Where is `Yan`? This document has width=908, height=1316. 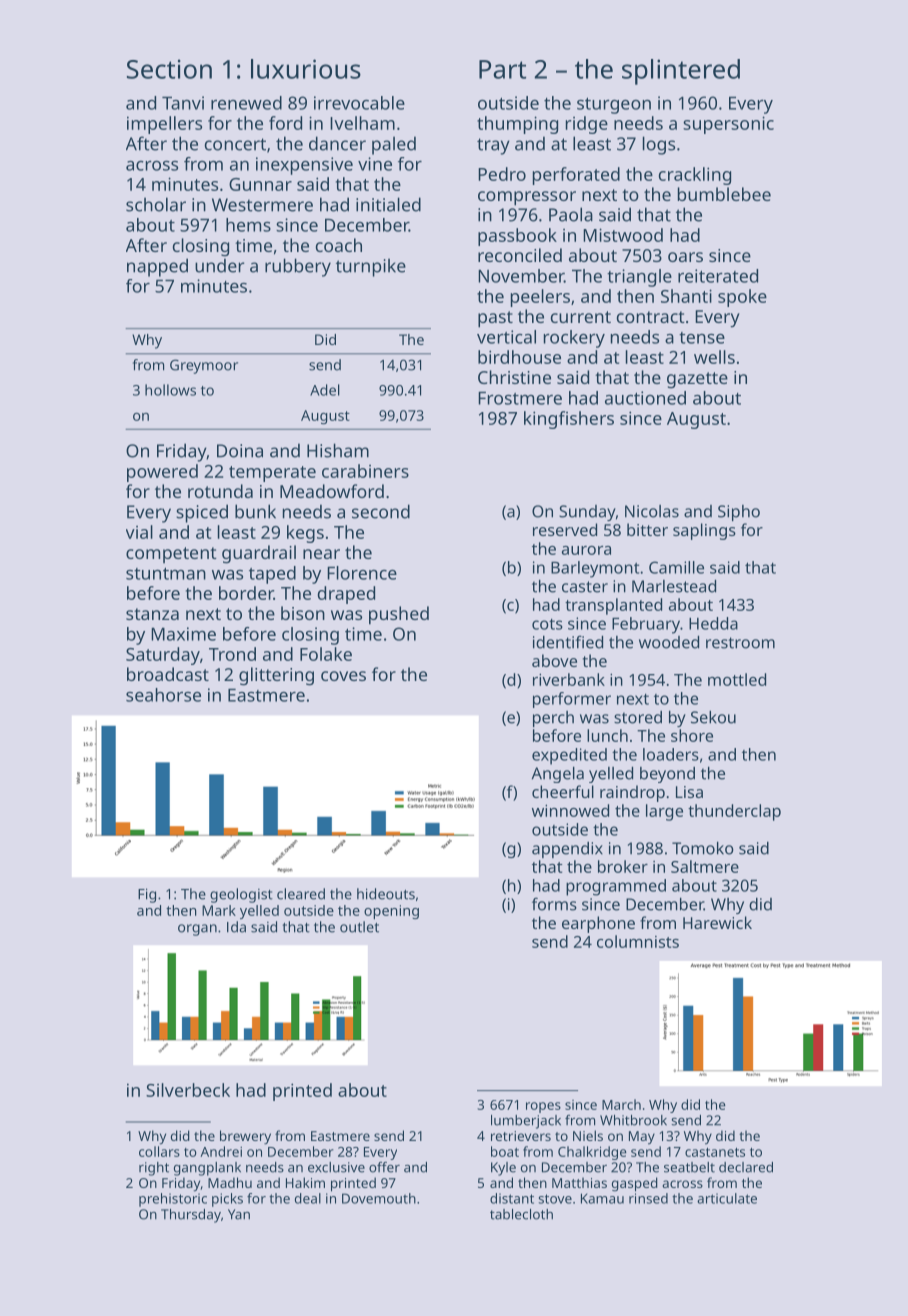 Yan is located at coordinates (239, 1214).
